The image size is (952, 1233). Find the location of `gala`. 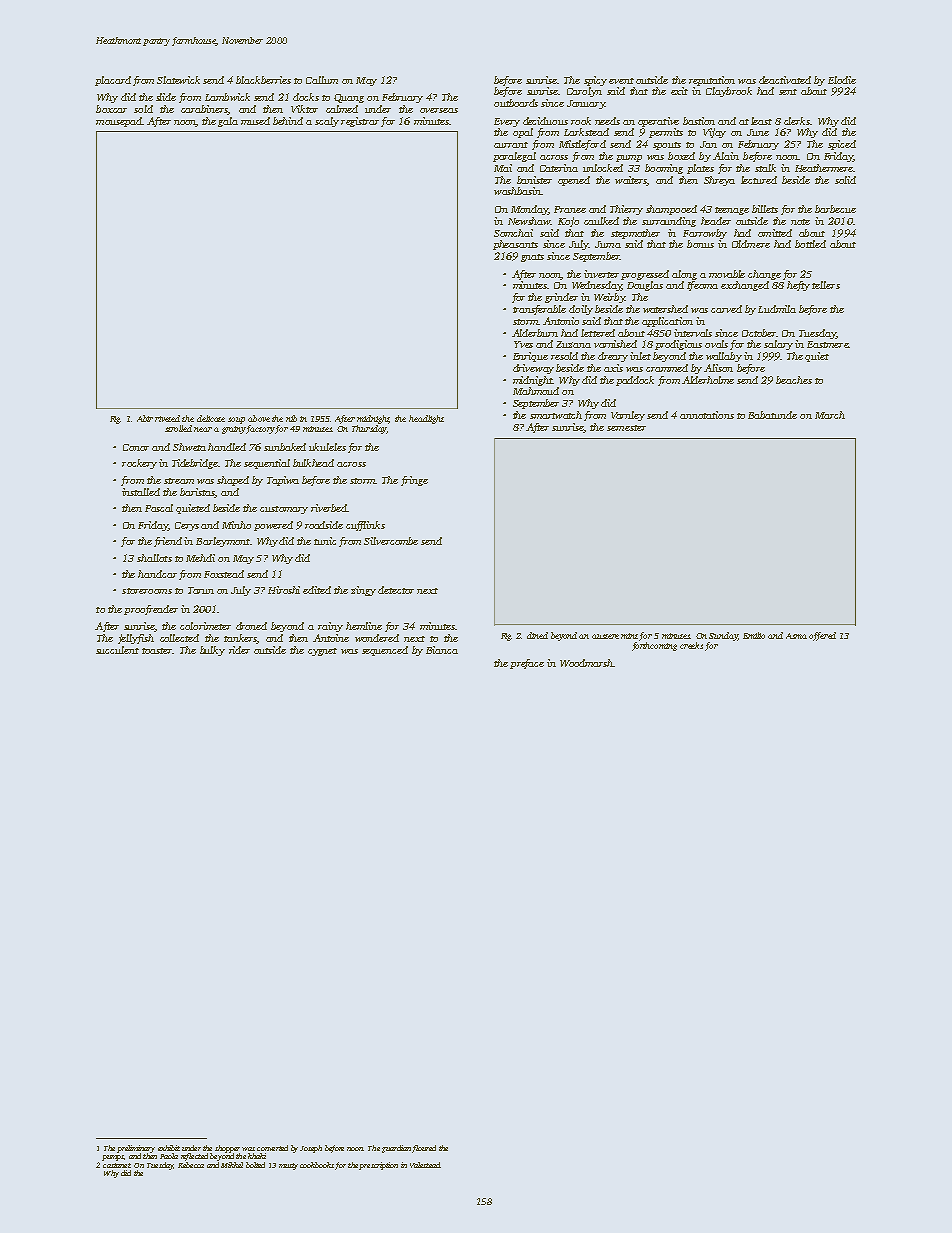

gala is located at coordinates (228, 122).
